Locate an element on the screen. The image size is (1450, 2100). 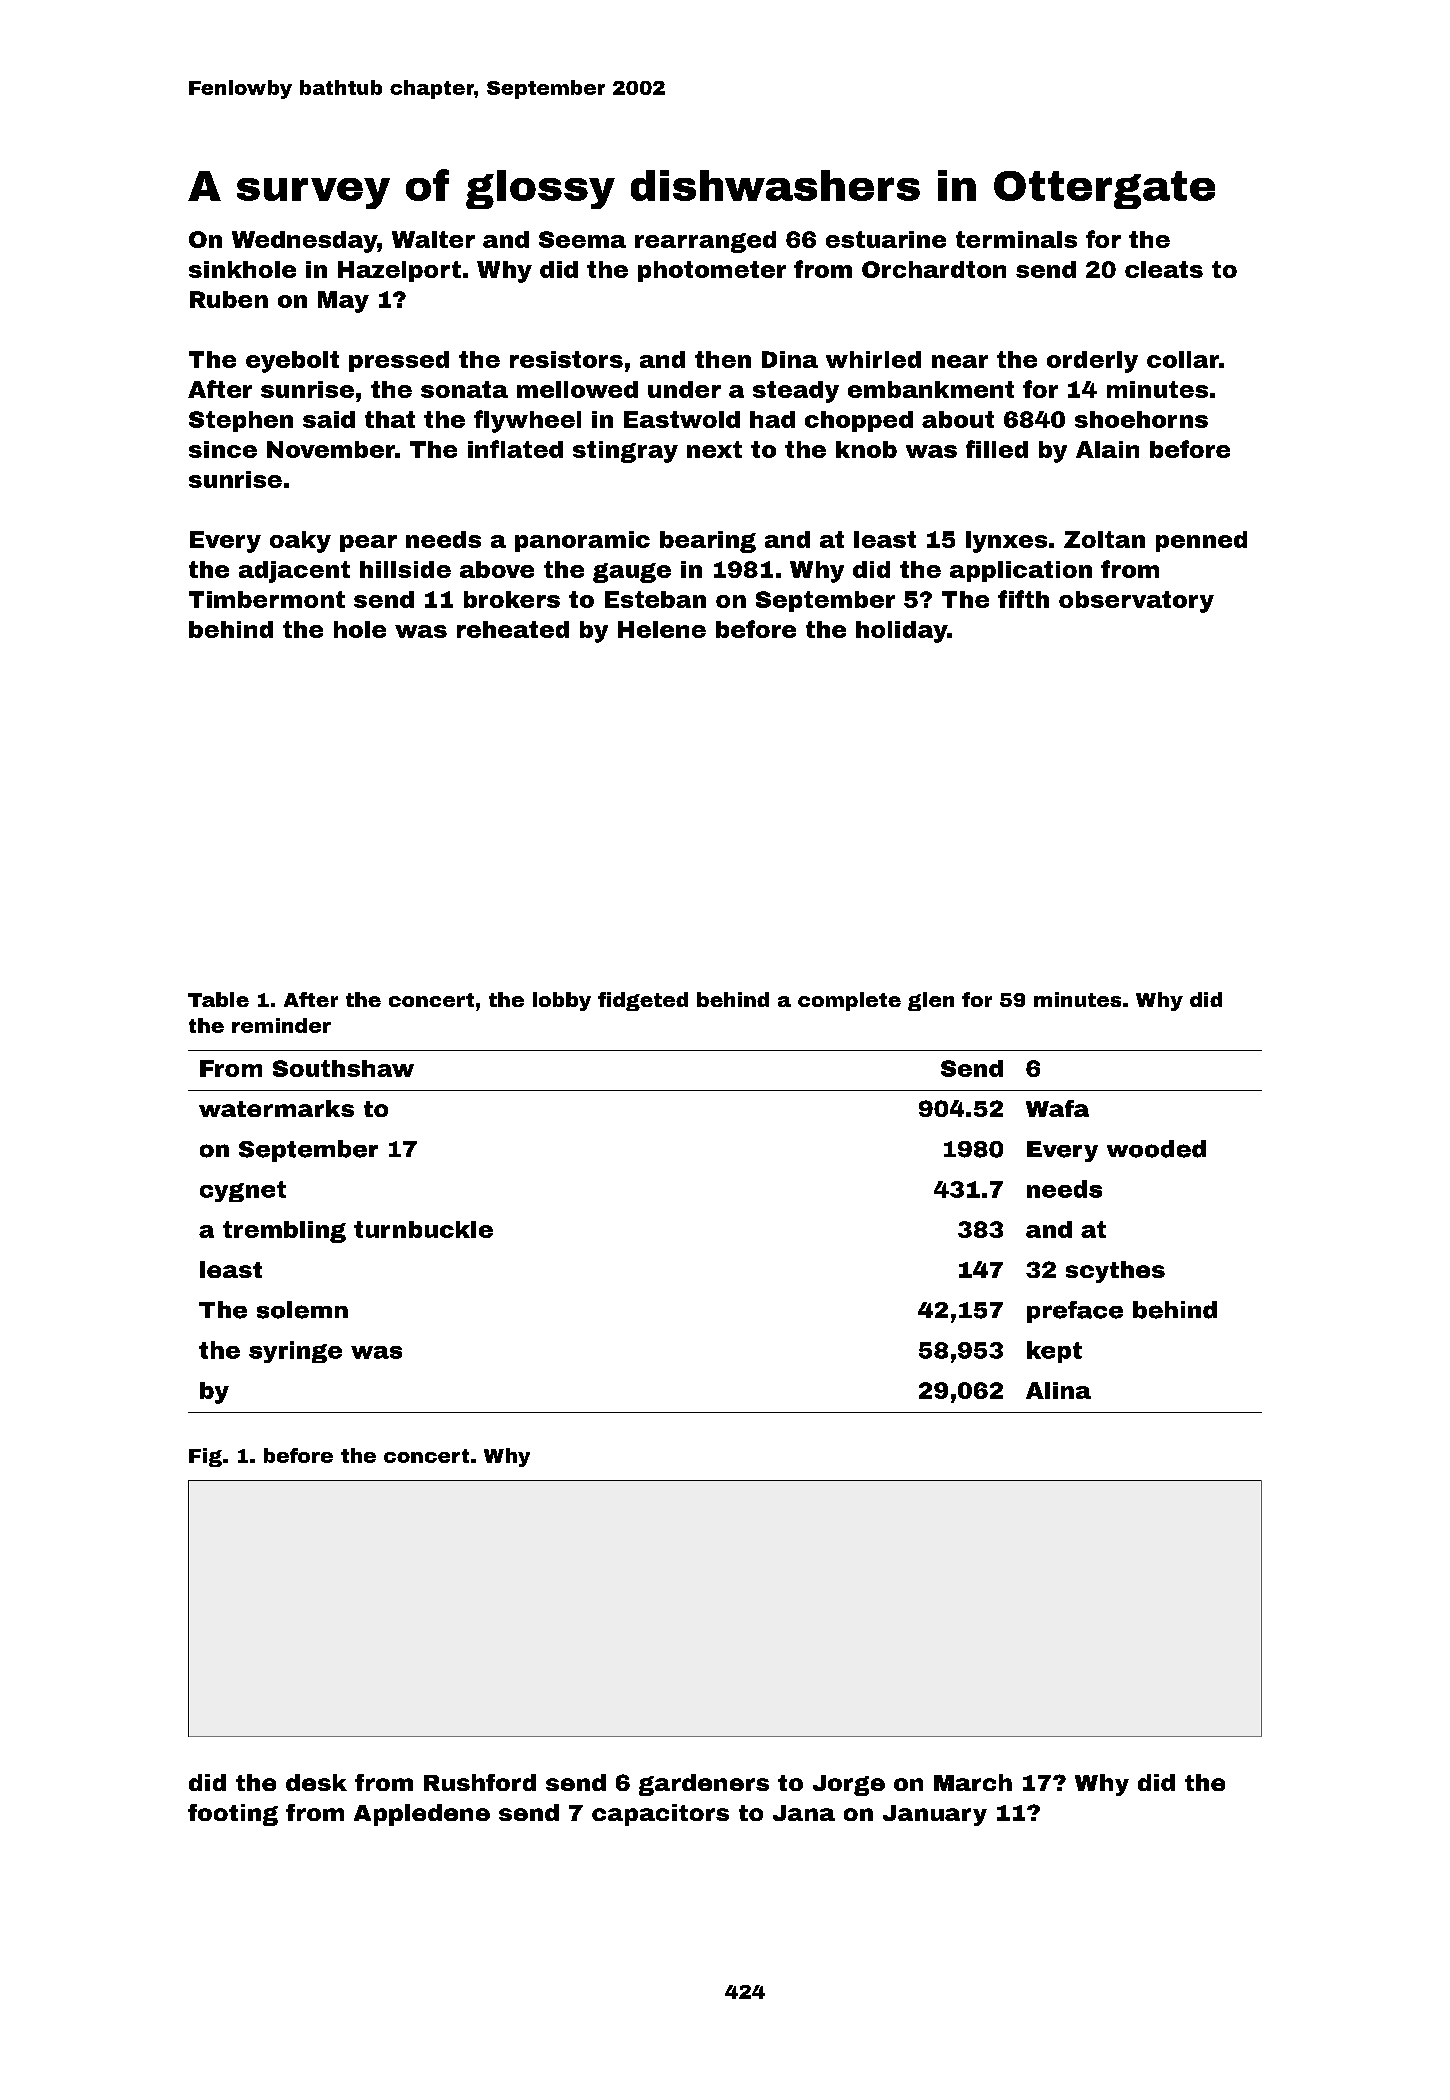
hillside is located at coordinates (405, 569).
